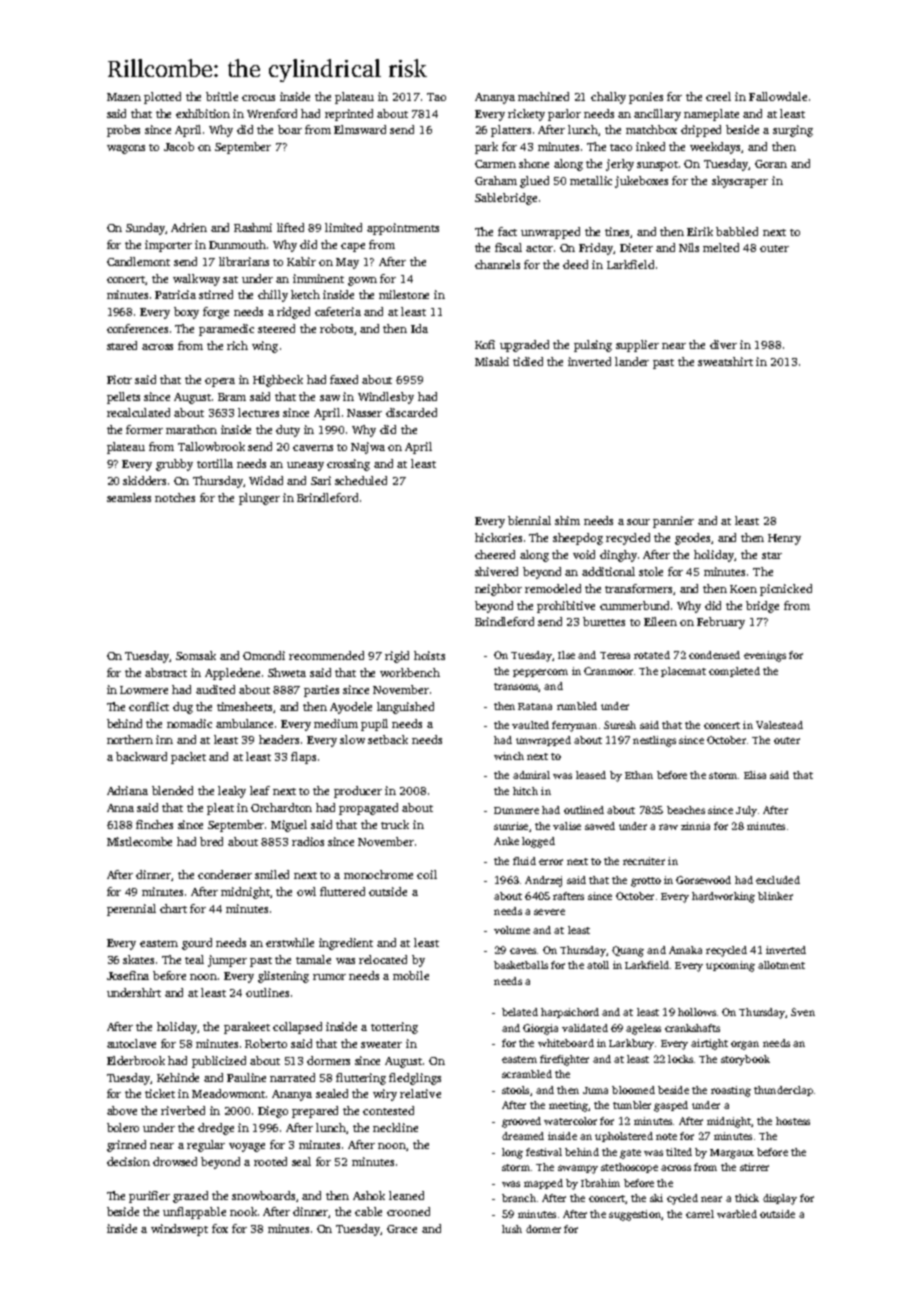 This screenshot has height=1308, width=924. Describe the element at coordinates (179, 1230) in the screenshot. I see `windswept` at that location.
